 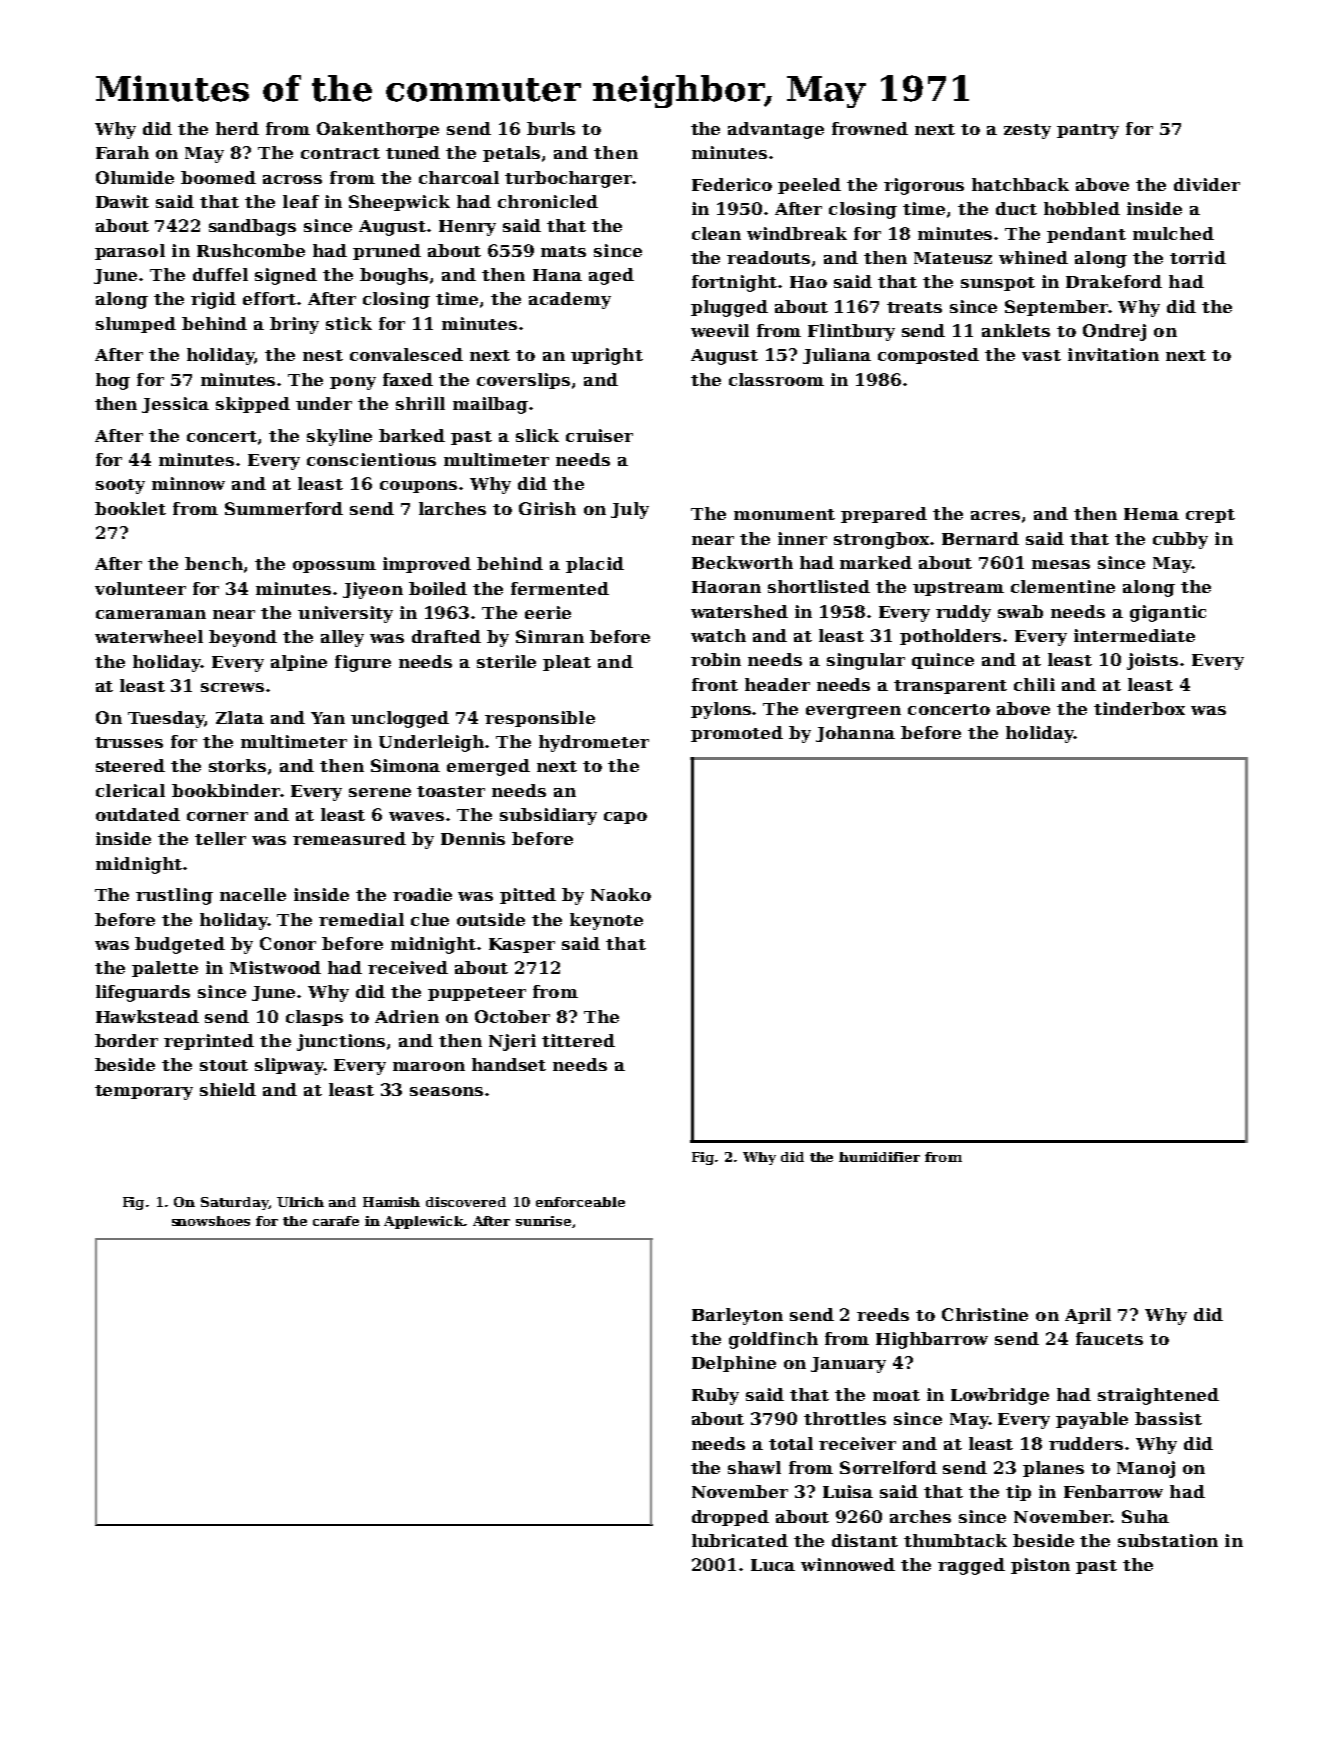 What do you see at coordinates (879, 1157) in the screenshot?
I see `humidifier` at bounding box center [879, 1157].
